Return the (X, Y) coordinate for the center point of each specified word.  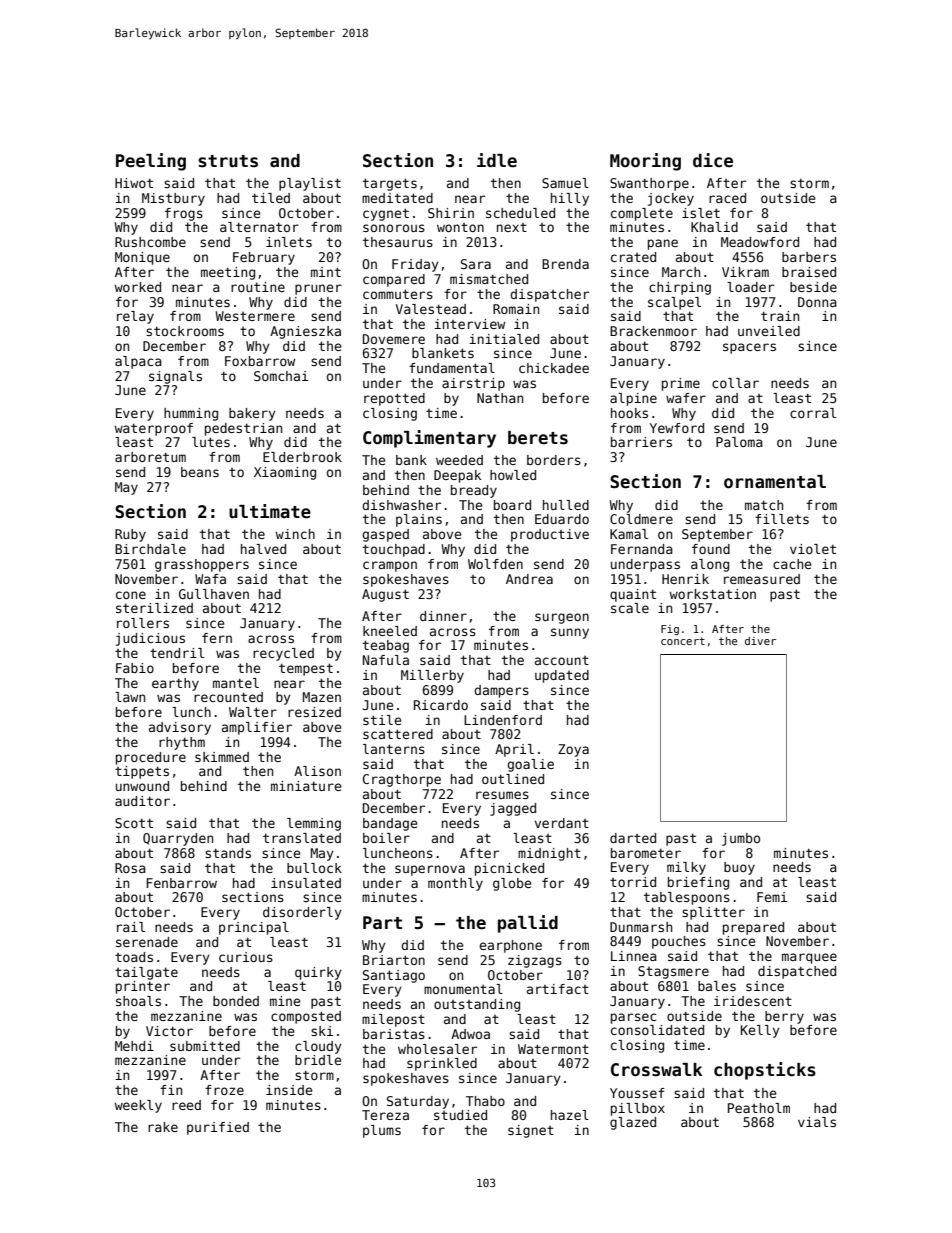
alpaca (138, 362)
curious (246, 957)
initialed (504, 339)
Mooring (645, 162)
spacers (749, 348)
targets (390, 184)
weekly (138, 1106)
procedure (151, 758)
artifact (558, 989)
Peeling (151, 162)
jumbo (741, 839)
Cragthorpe (402, 780)
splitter (713, 913)
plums (382, 1131)
